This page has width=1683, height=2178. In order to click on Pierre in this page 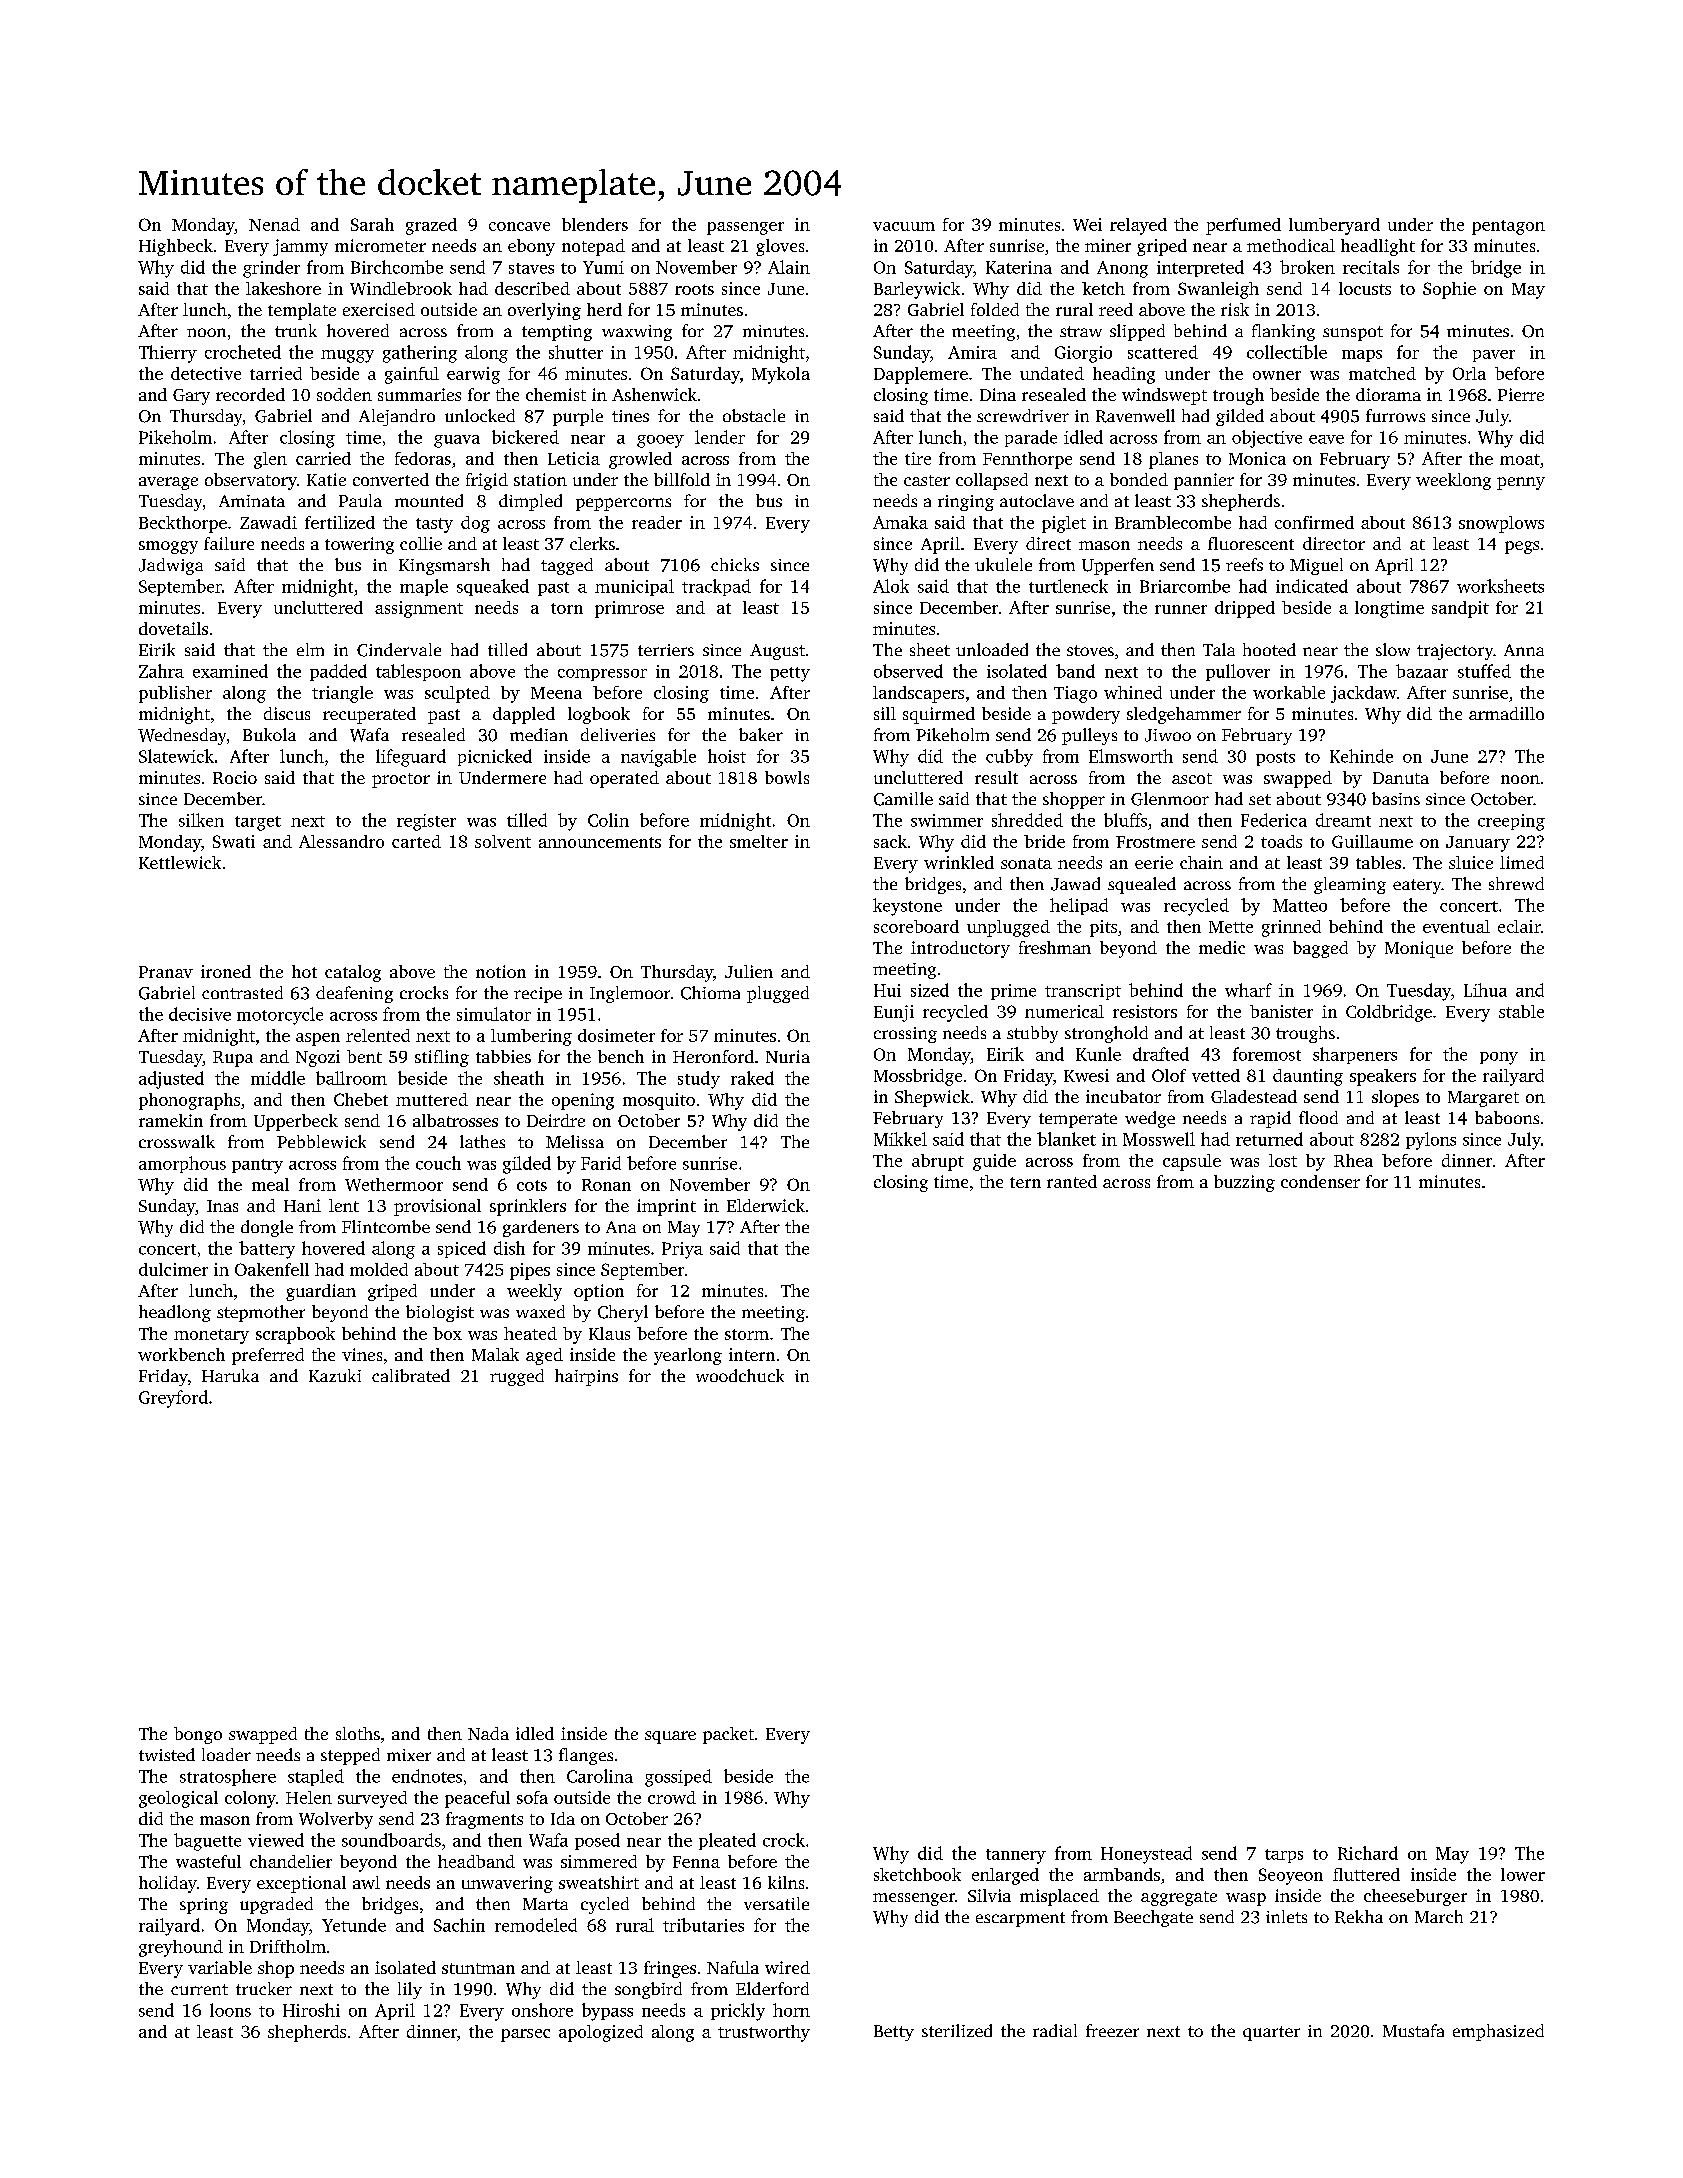, I will do `click(1521, 394)`.
